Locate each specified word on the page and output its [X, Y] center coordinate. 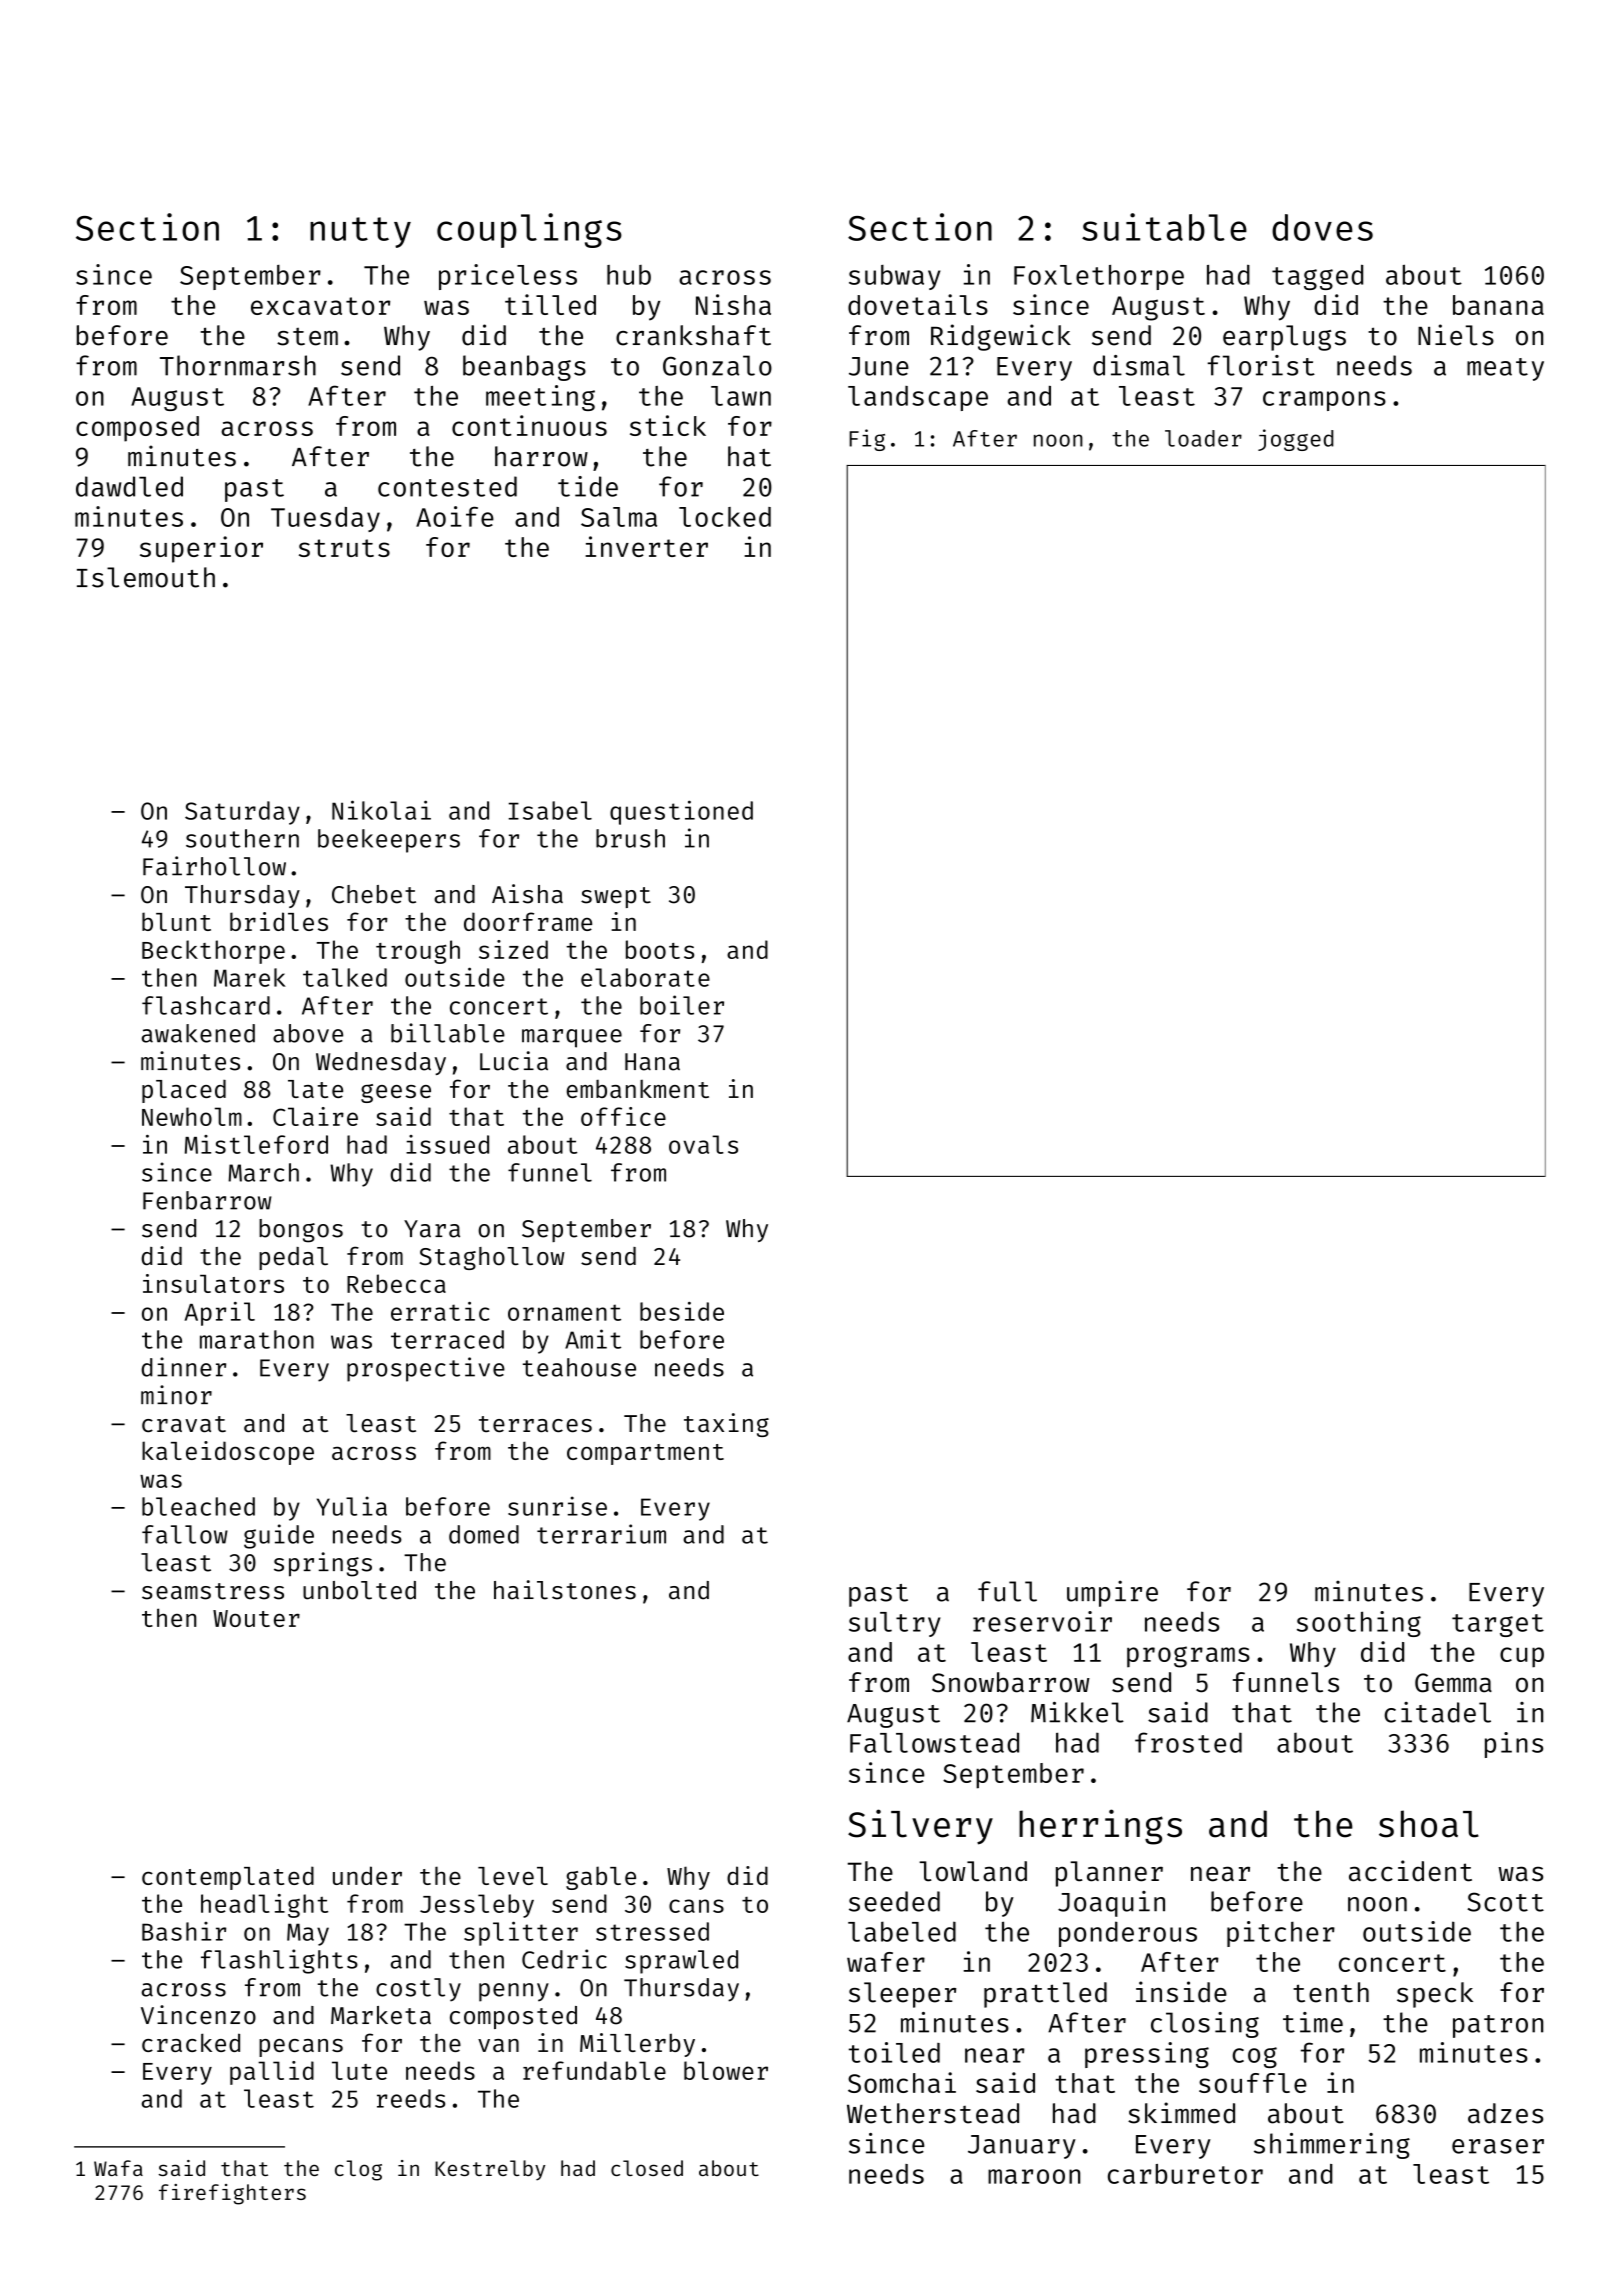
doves [1322, 227]
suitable [1164, 227]
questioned [681, 812]
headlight [264, 1906]
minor [176, 1395]
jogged [1296, 440]
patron [1498, 2026]
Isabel [550, 810]
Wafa [118, 2168]
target [1498, 1625]
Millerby [637, 2045]
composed [137, 429]
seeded [894, 1901]
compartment [645, 1454]
